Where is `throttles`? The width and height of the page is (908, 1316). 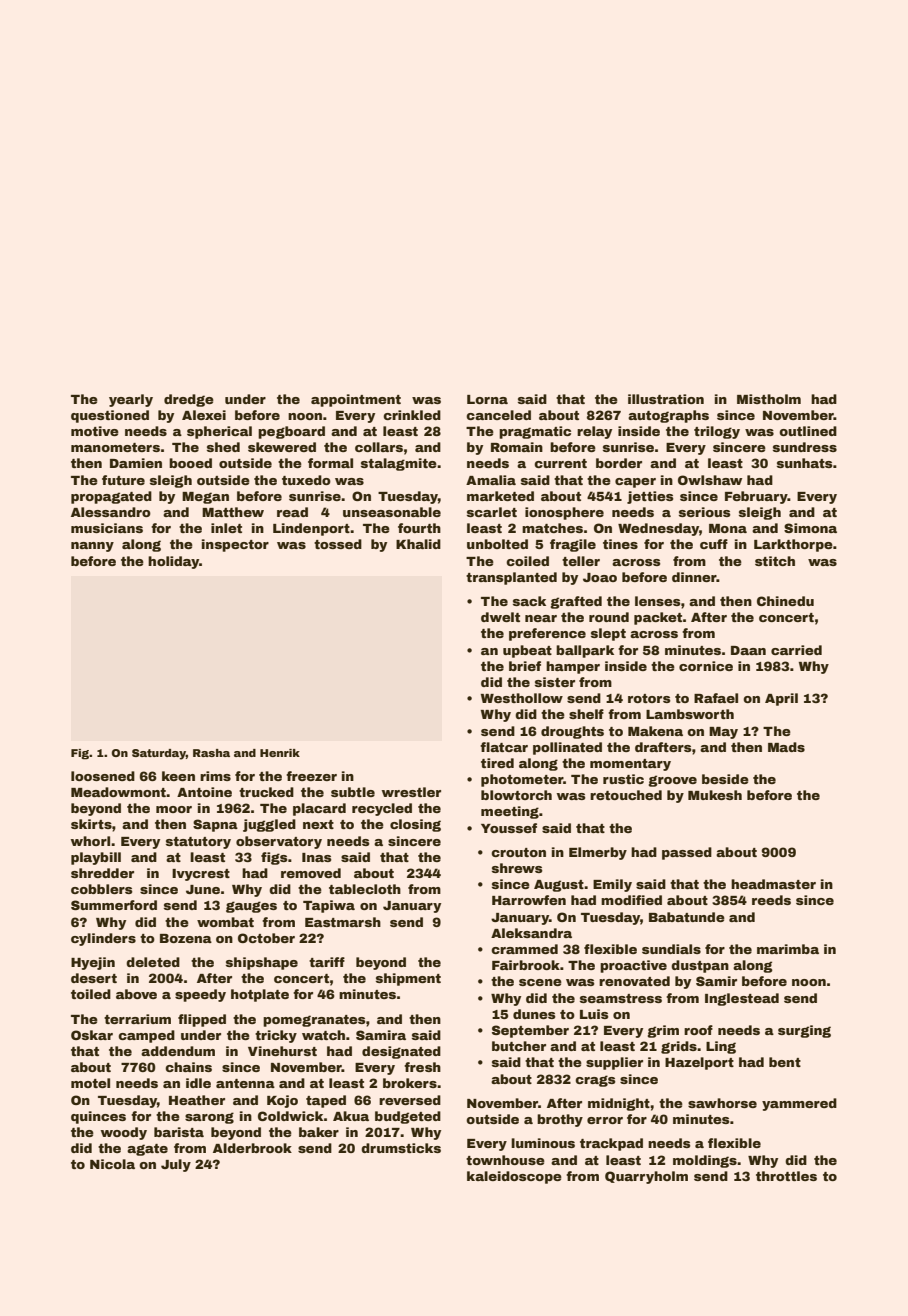 throttles is located at coordinates (786, 1176).
